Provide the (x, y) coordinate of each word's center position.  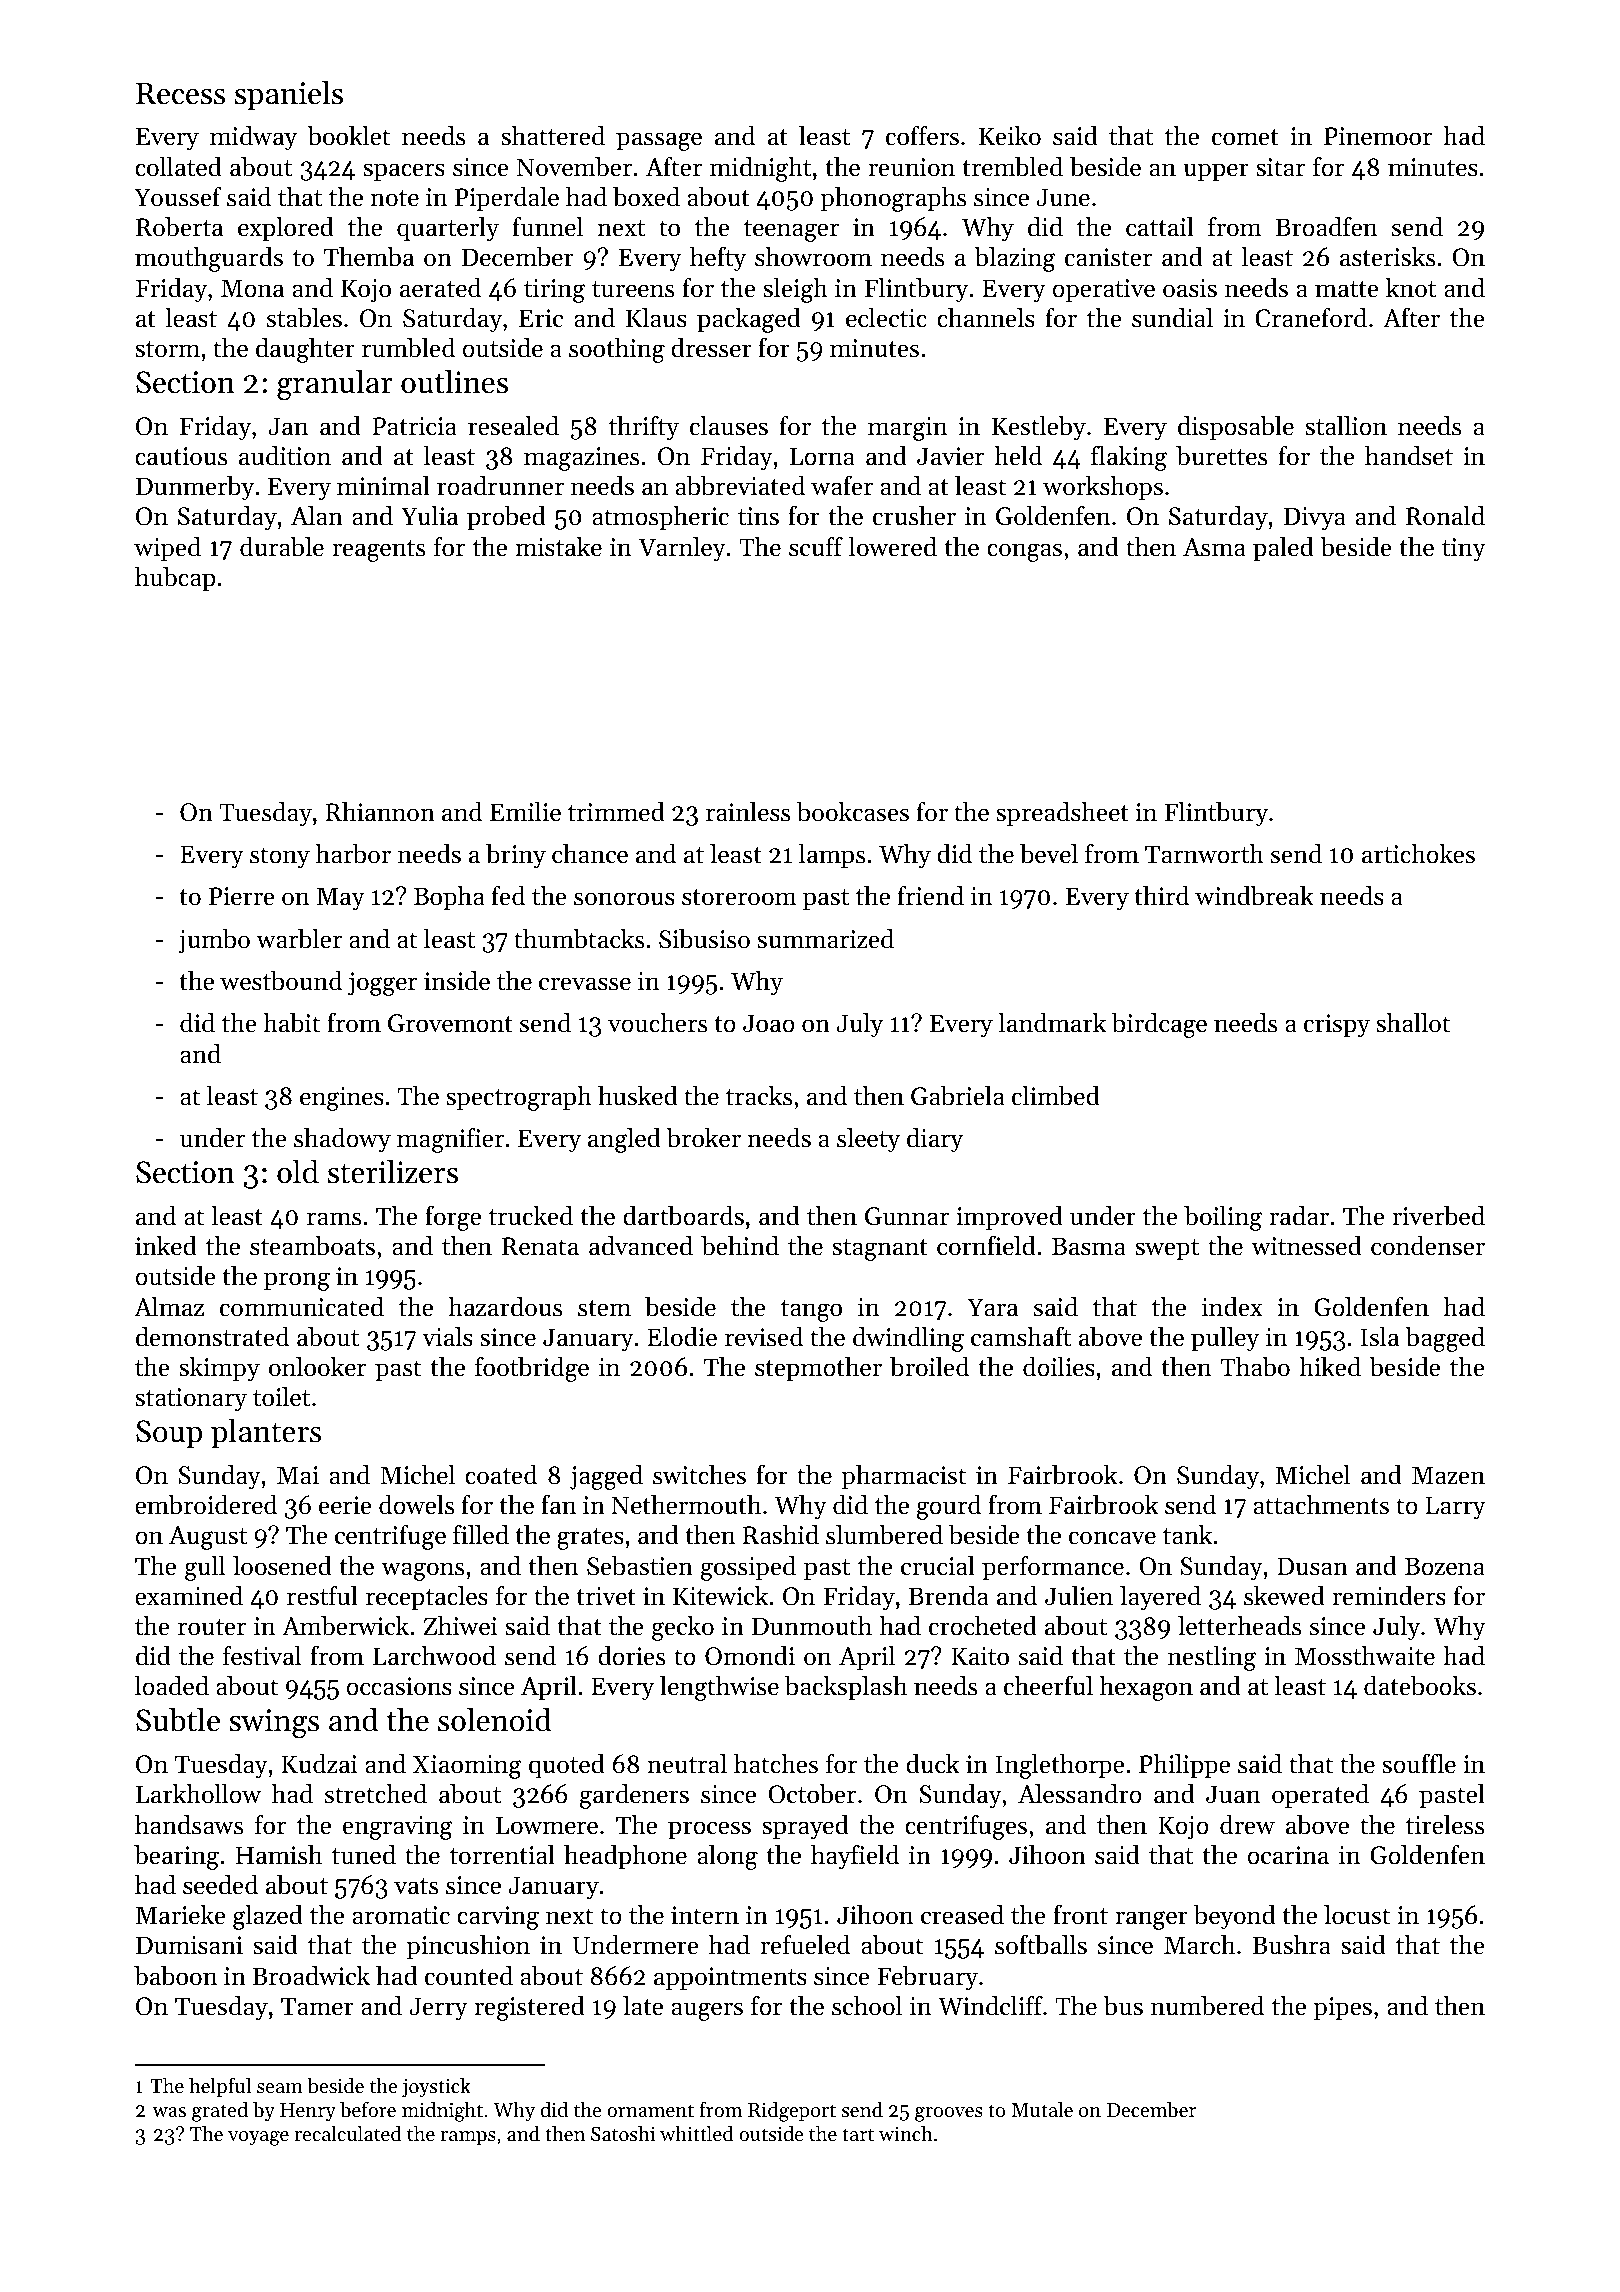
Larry (1455, 1508)
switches (699, 1475)
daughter (305, 350)
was (169, 2112)
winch (905, 2133)
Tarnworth (1204, 854)
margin (907, 429)
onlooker (317, 1367)
